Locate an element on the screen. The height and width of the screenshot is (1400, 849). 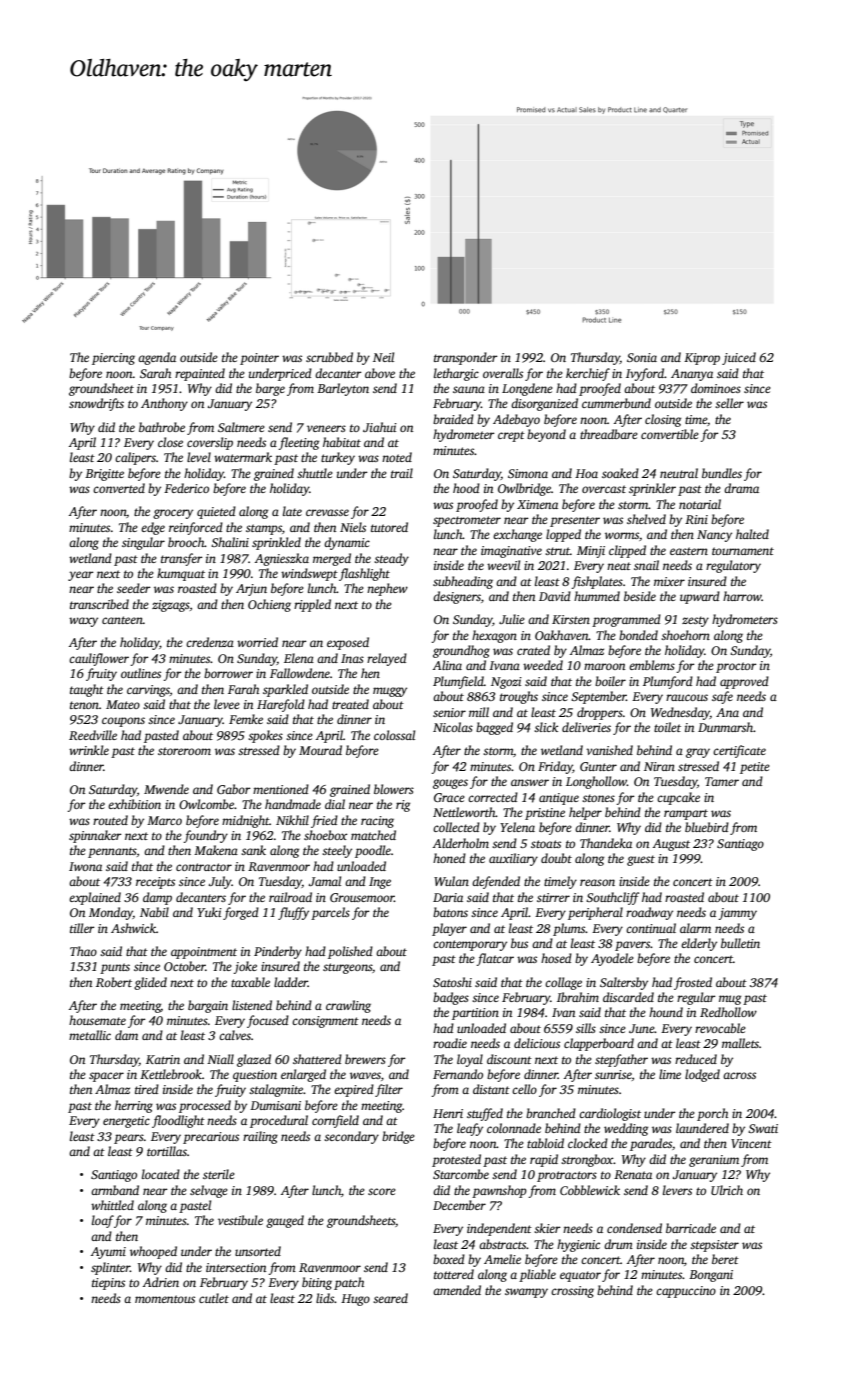
waxy is located at coordinates (83, 622).
